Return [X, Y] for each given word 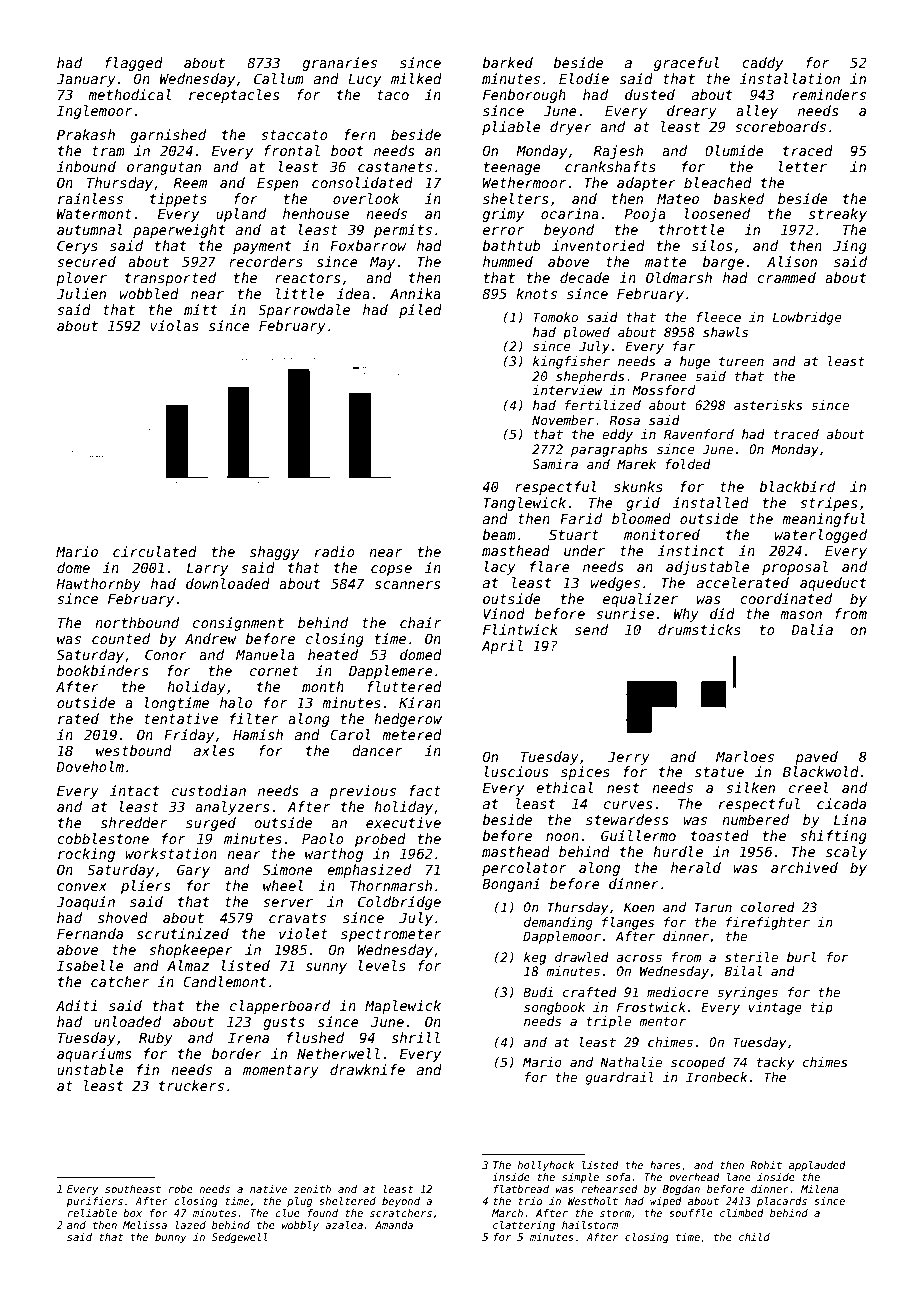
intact [134, 790]
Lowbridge [807, 318]
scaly [846, 853]
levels [382, 965]
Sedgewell [240, 1238]
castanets [395, 167]
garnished [168, 136]
